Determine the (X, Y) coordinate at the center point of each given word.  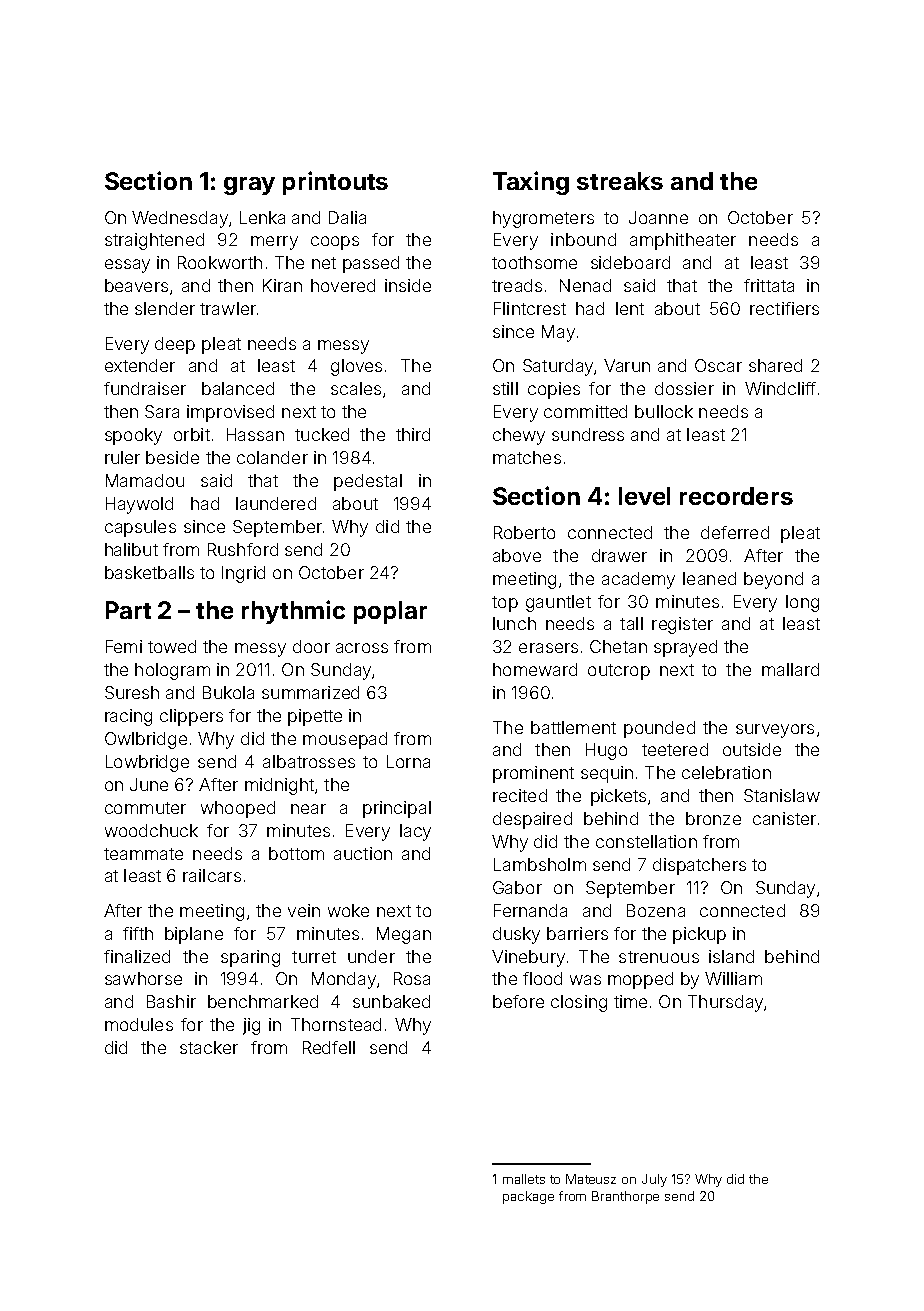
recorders (736, 496)
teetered (675, 749)
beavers (136, 285)
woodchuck (151, 830)
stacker (209, 1047)
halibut (131, 549)
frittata (769, 285)
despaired (532, 820)
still (505, 388)
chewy (519, 436)
